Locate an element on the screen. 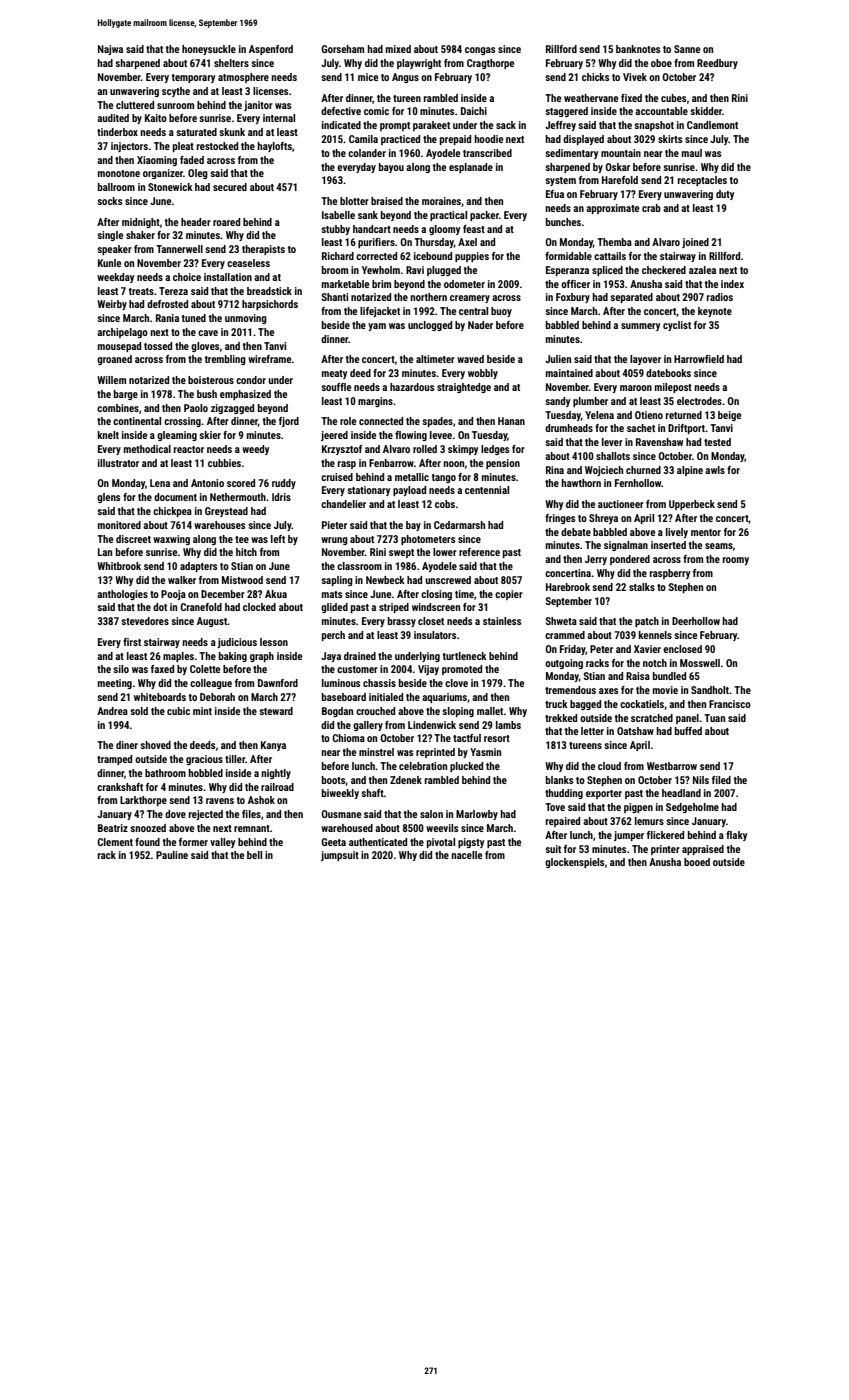 This screenshot has width=849, height=1400. summery is located at coordinates (640, 327).
